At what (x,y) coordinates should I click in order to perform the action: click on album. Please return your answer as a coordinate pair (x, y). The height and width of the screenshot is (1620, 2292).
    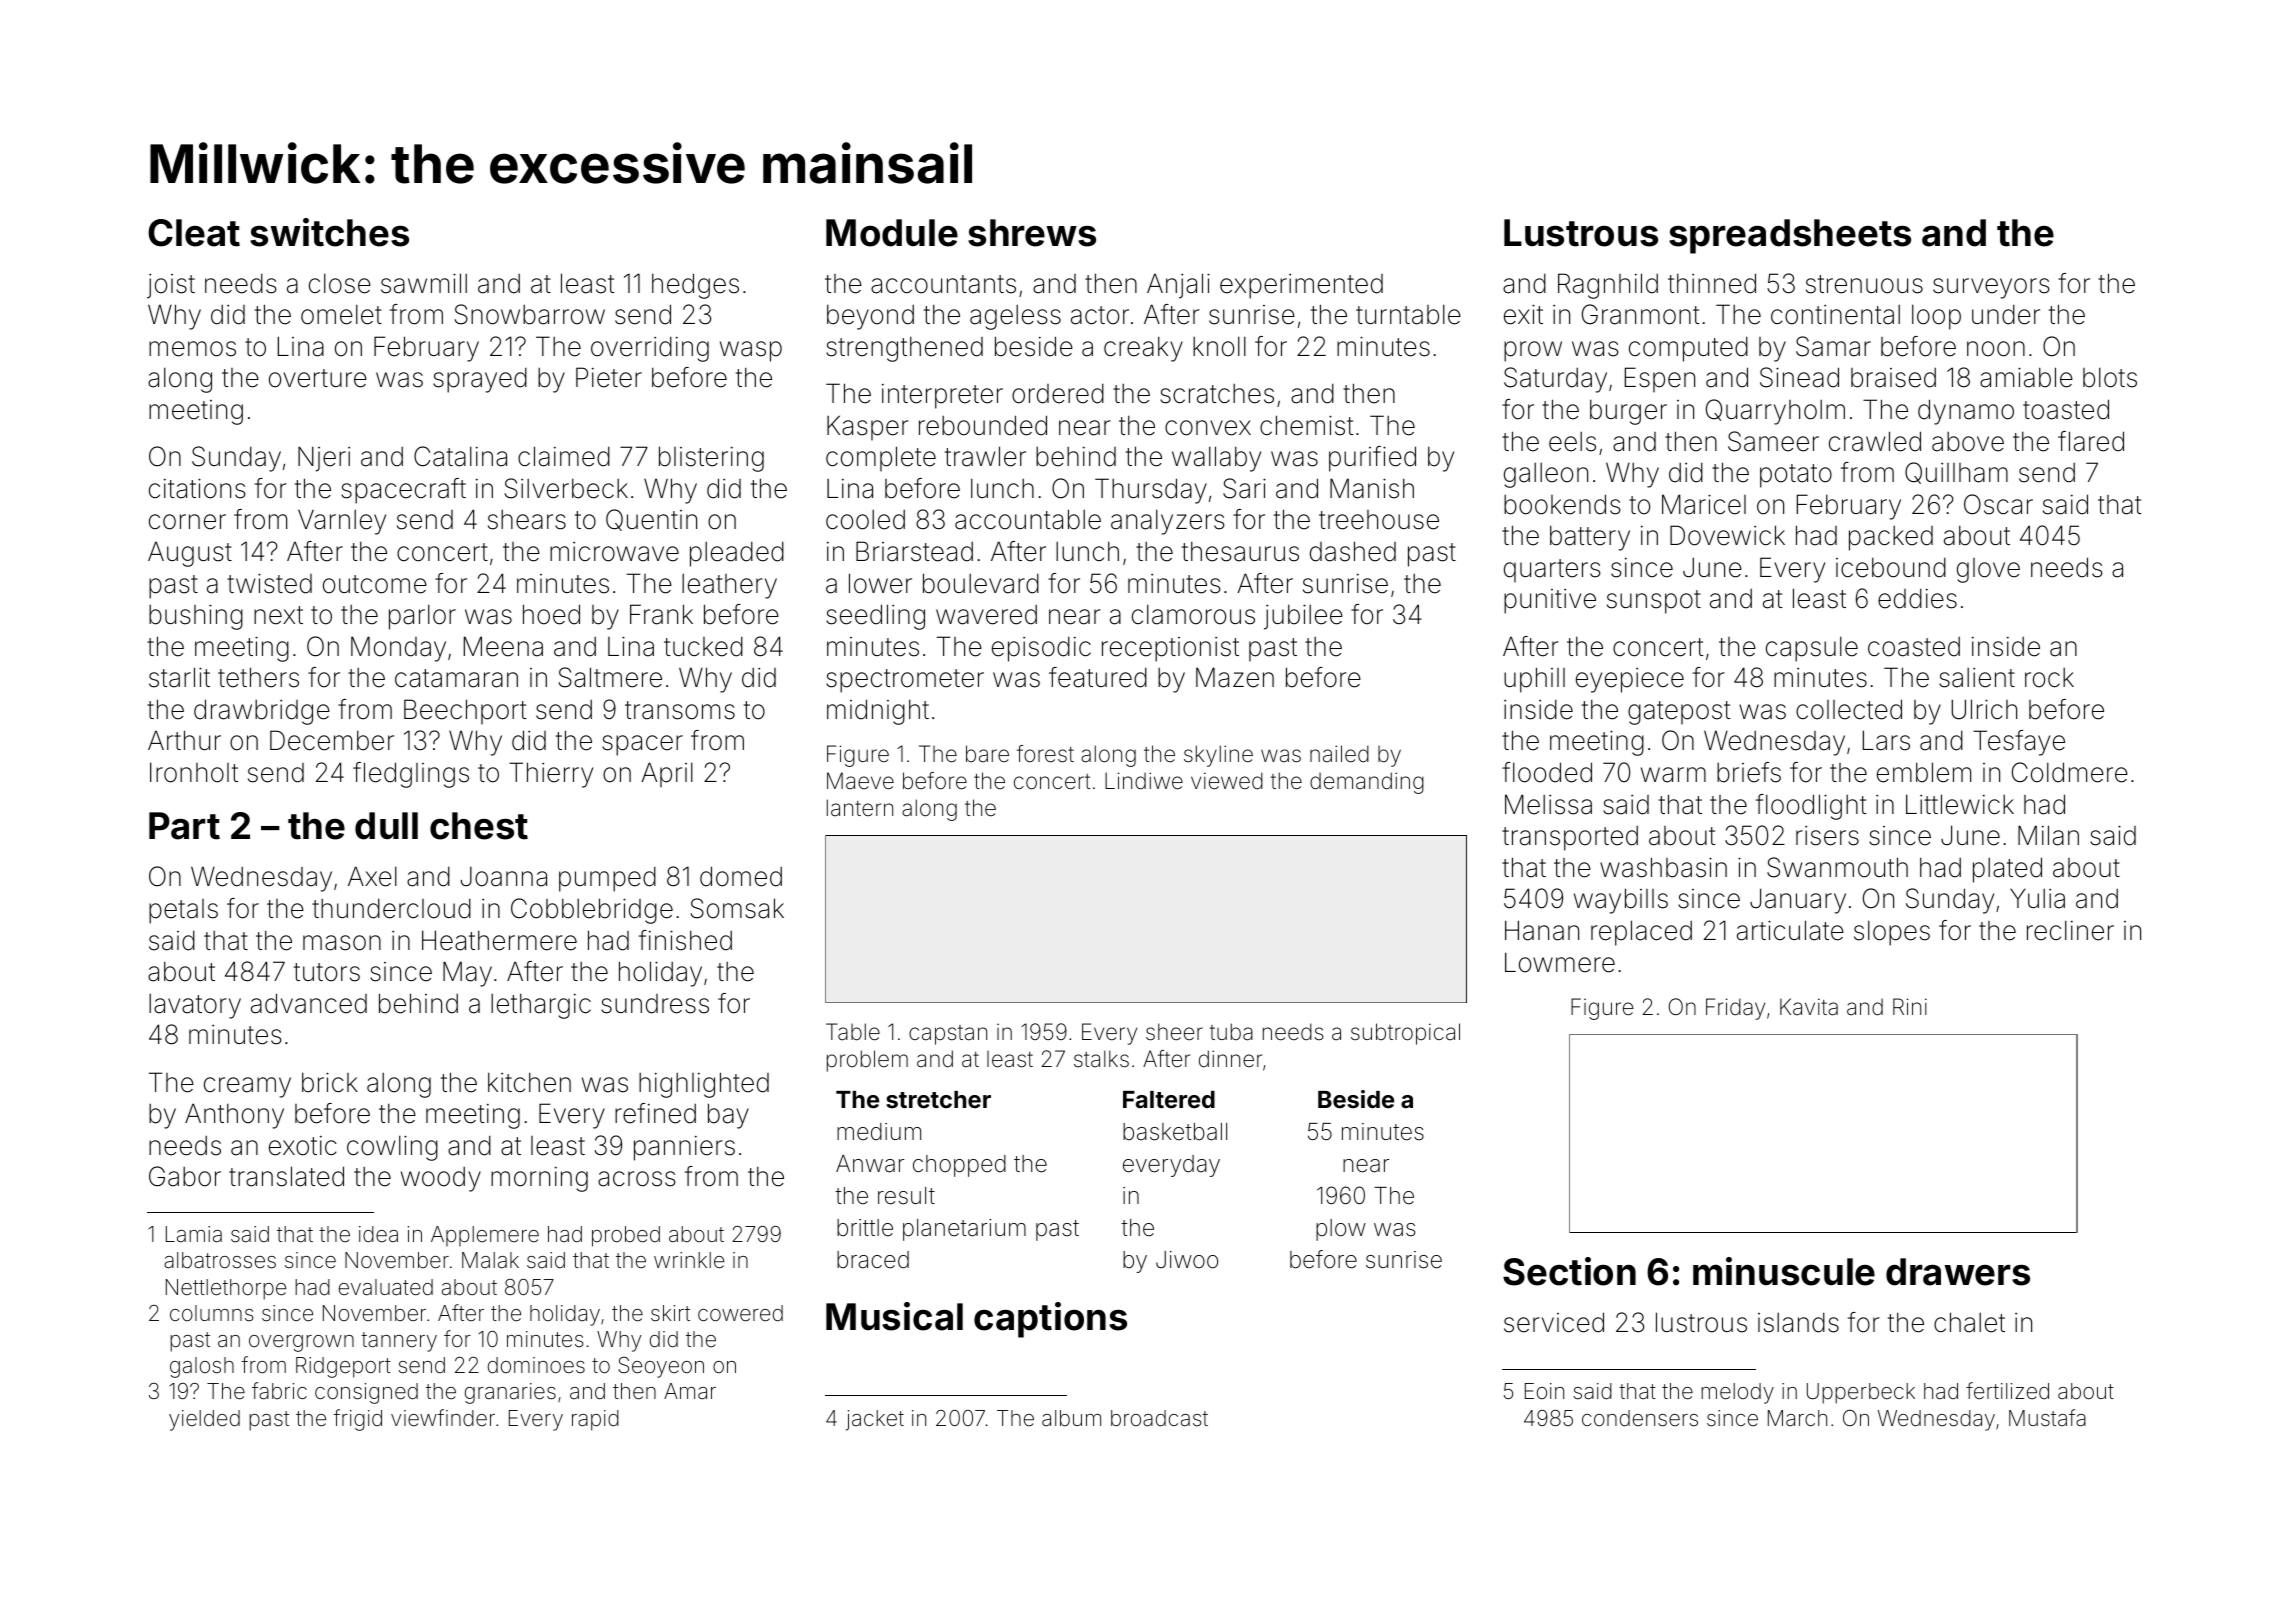
    Looking at the image, I should click on (1071, 1418).
